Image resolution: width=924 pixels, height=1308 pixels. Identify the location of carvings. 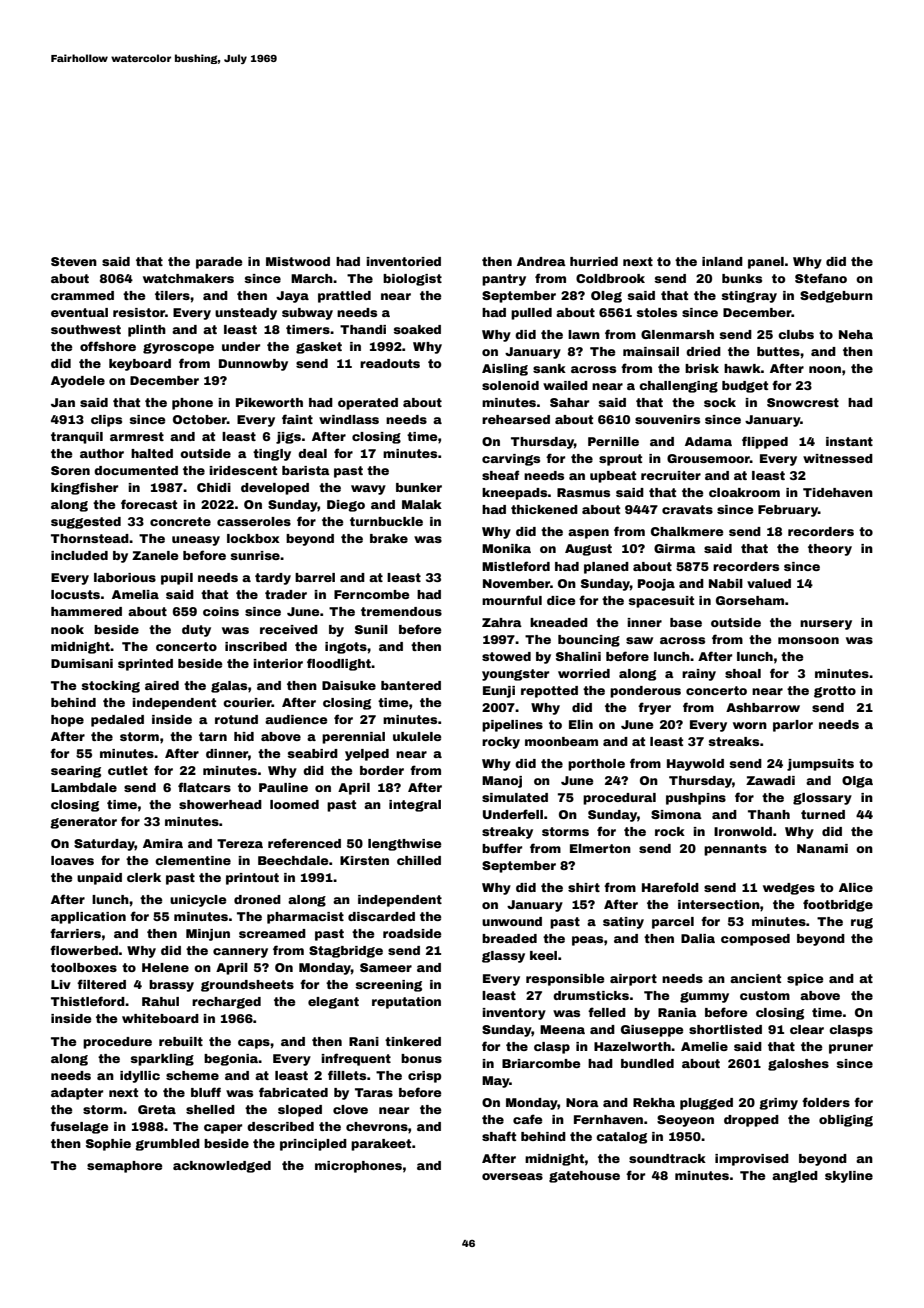
(511, 460).
